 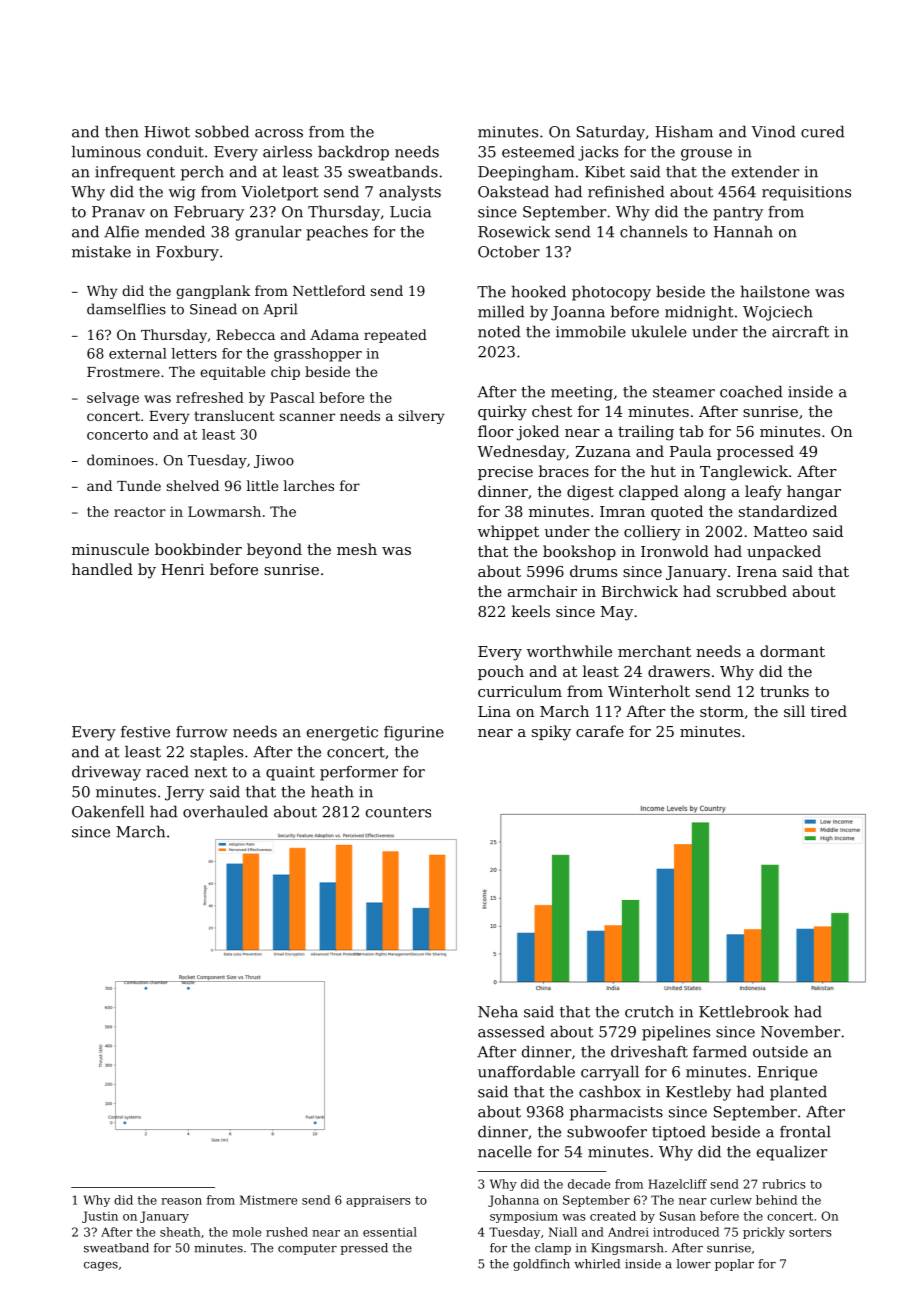 I want to click on furrow, so click(x=202, y=732).
